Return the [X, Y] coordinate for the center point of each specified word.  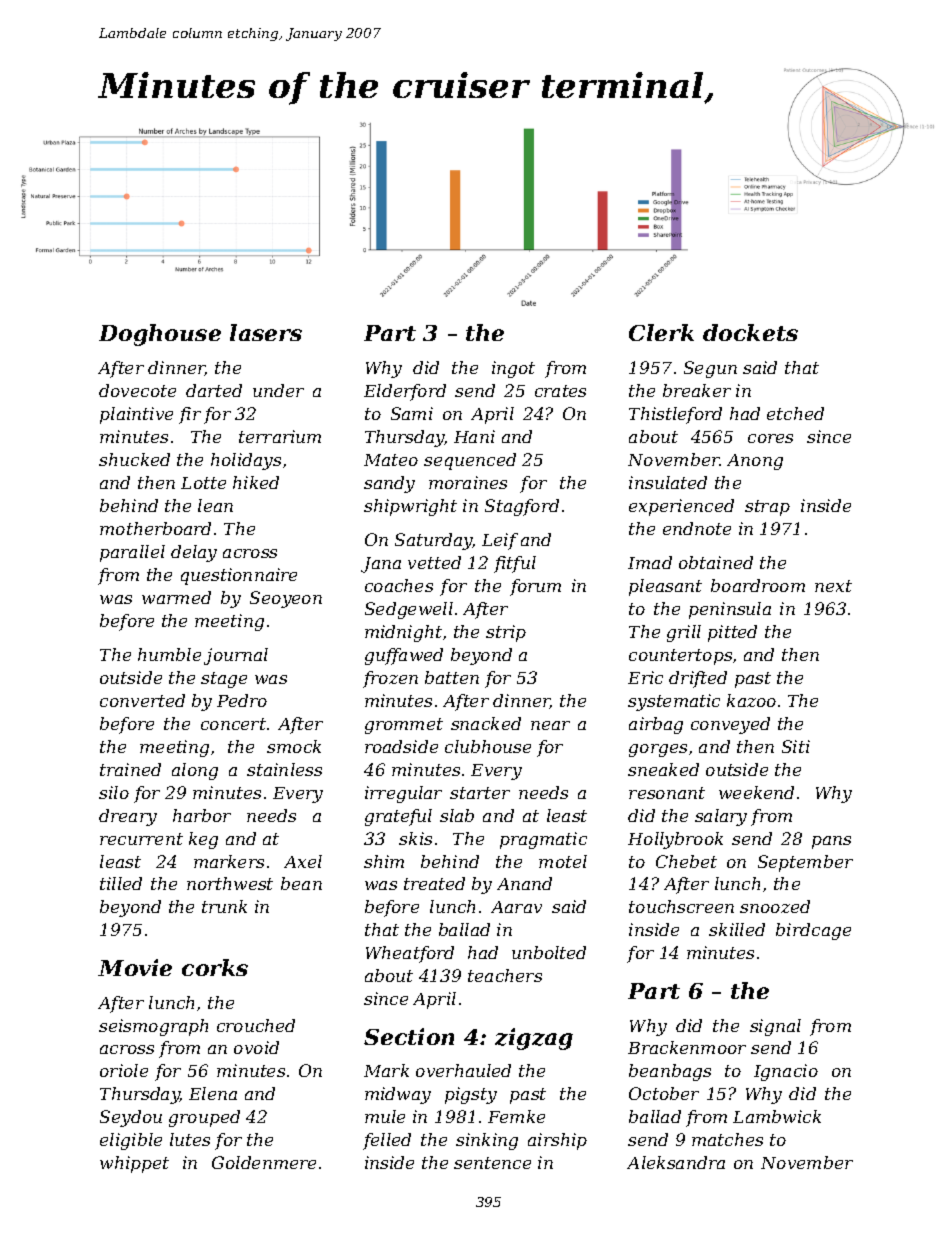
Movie [135, 967]
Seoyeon [286, 599]
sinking [487, 1141]
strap [767, 508]
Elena [213, 1093]
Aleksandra [676, 1162]
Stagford [522, 507]
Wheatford [410, 954]
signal [775, 1027]
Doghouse [160, 335]
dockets [750, 332]
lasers [266, 332]
